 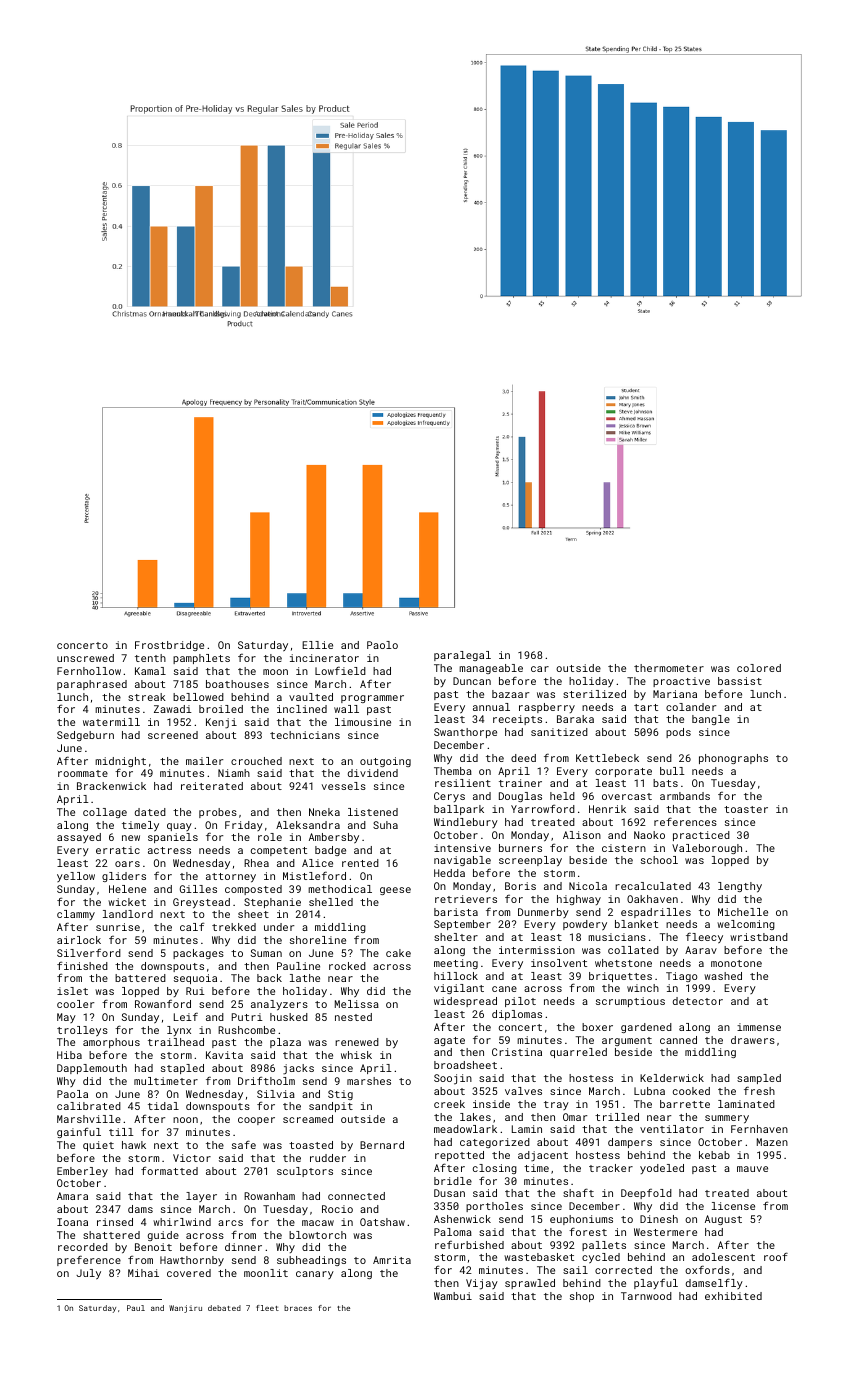 I want to click on mauve, so click(x=752, y=1169).
